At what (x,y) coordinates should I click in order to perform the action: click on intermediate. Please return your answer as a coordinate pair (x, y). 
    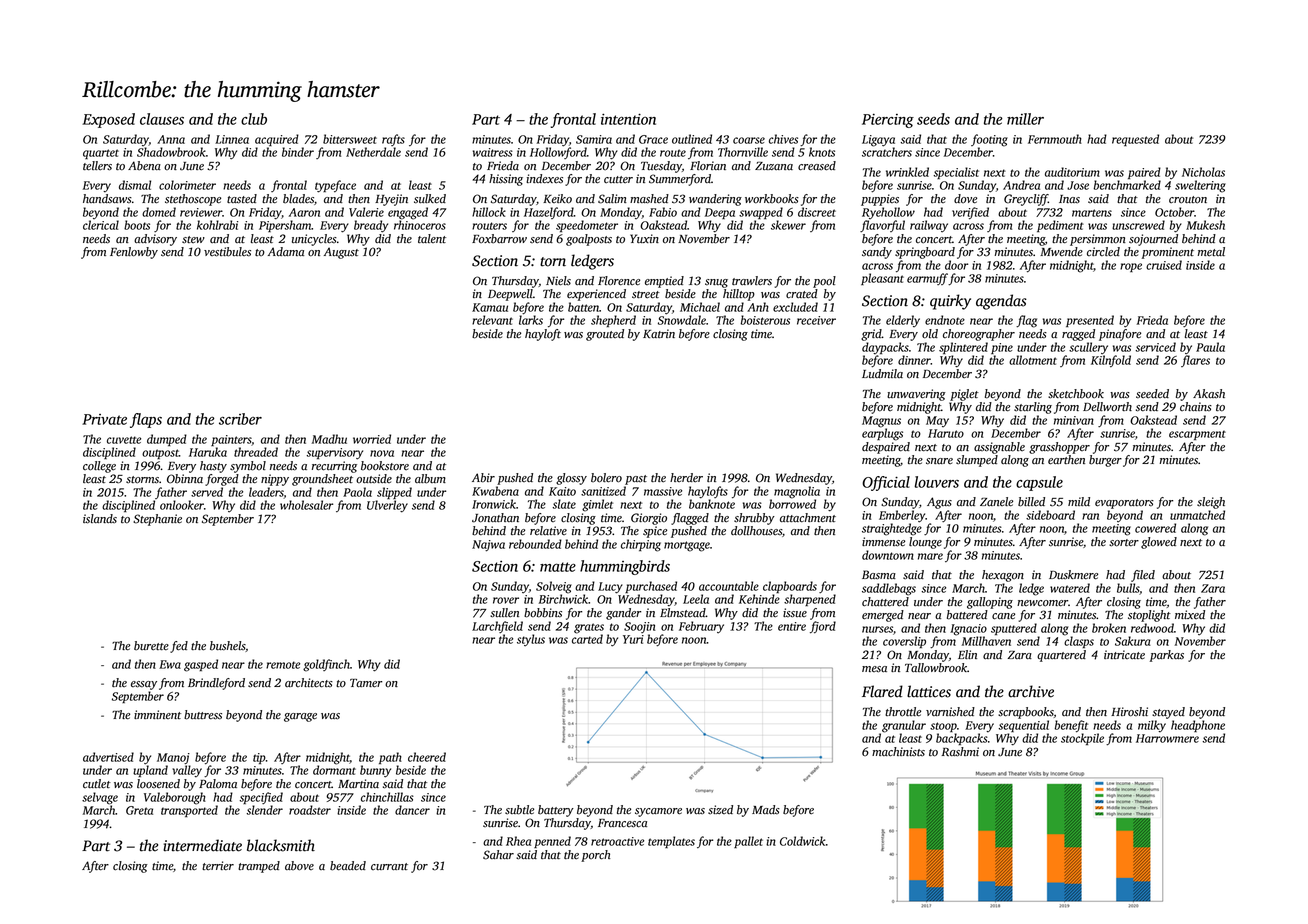
    Looking at the image, I should click on (202, 845).
